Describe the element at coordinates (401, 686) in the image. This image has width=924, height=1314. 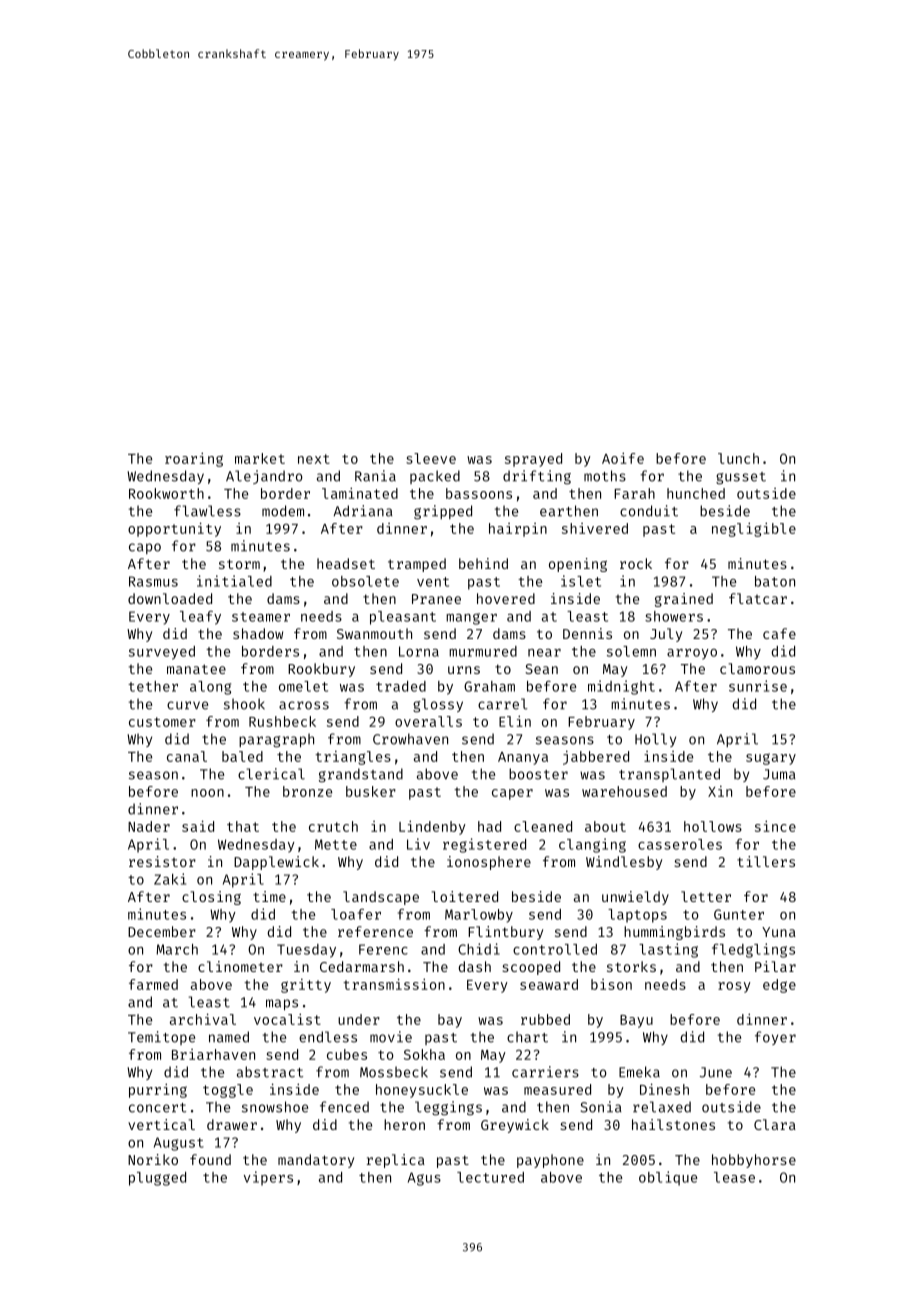
I see `traded` at that location.
